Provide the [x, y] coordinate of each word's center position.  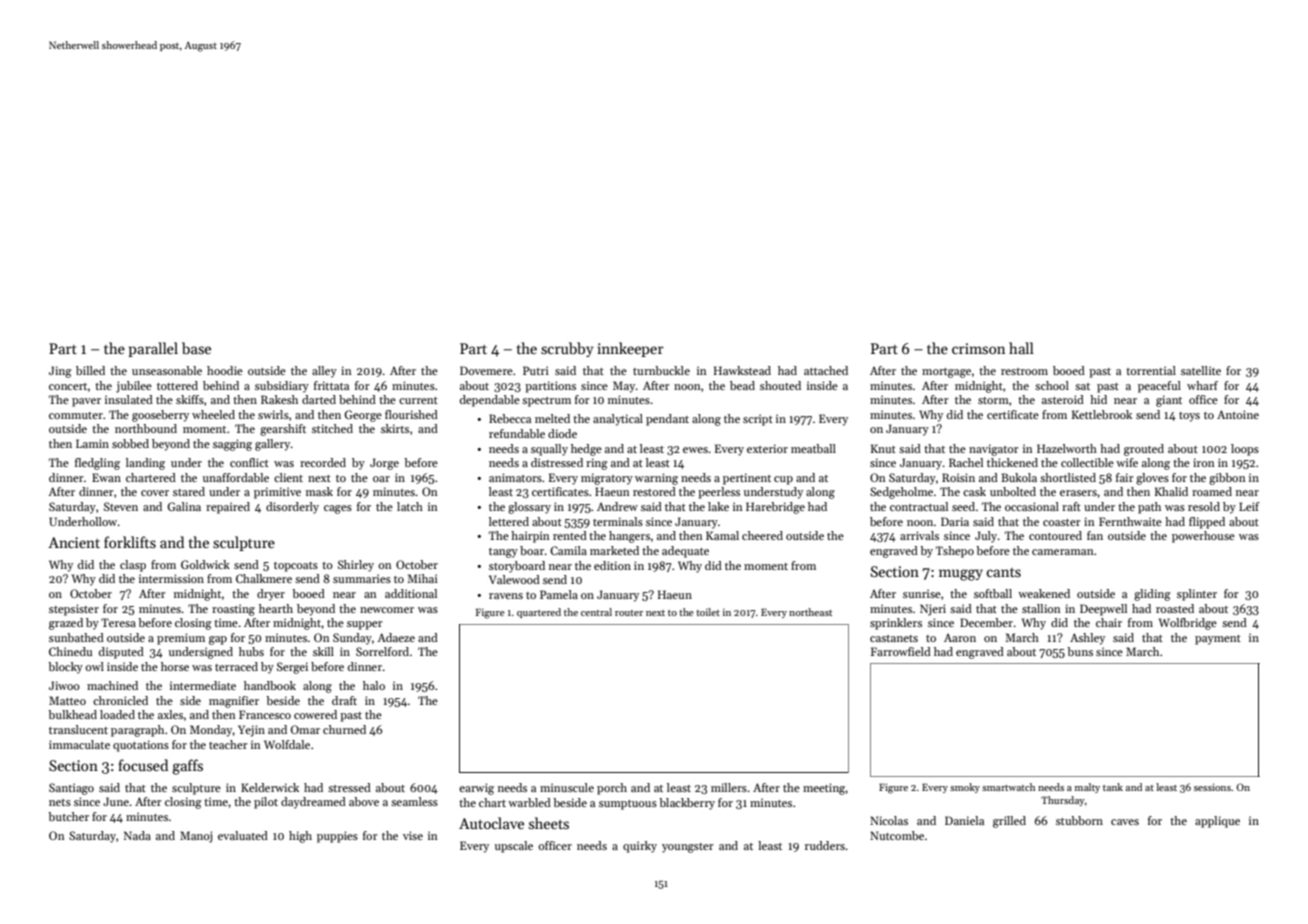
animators [515, 477]
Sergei [292, 668]
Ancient [74, 542]
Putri [536, 370]
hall [1021, 348]
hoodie [225, 370]
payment [1218, 640]
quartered [539, 613]
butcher [68, 816]
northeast [810, 612]
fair [1124, 477]
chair [1109, 622]
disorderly [292, 508]
